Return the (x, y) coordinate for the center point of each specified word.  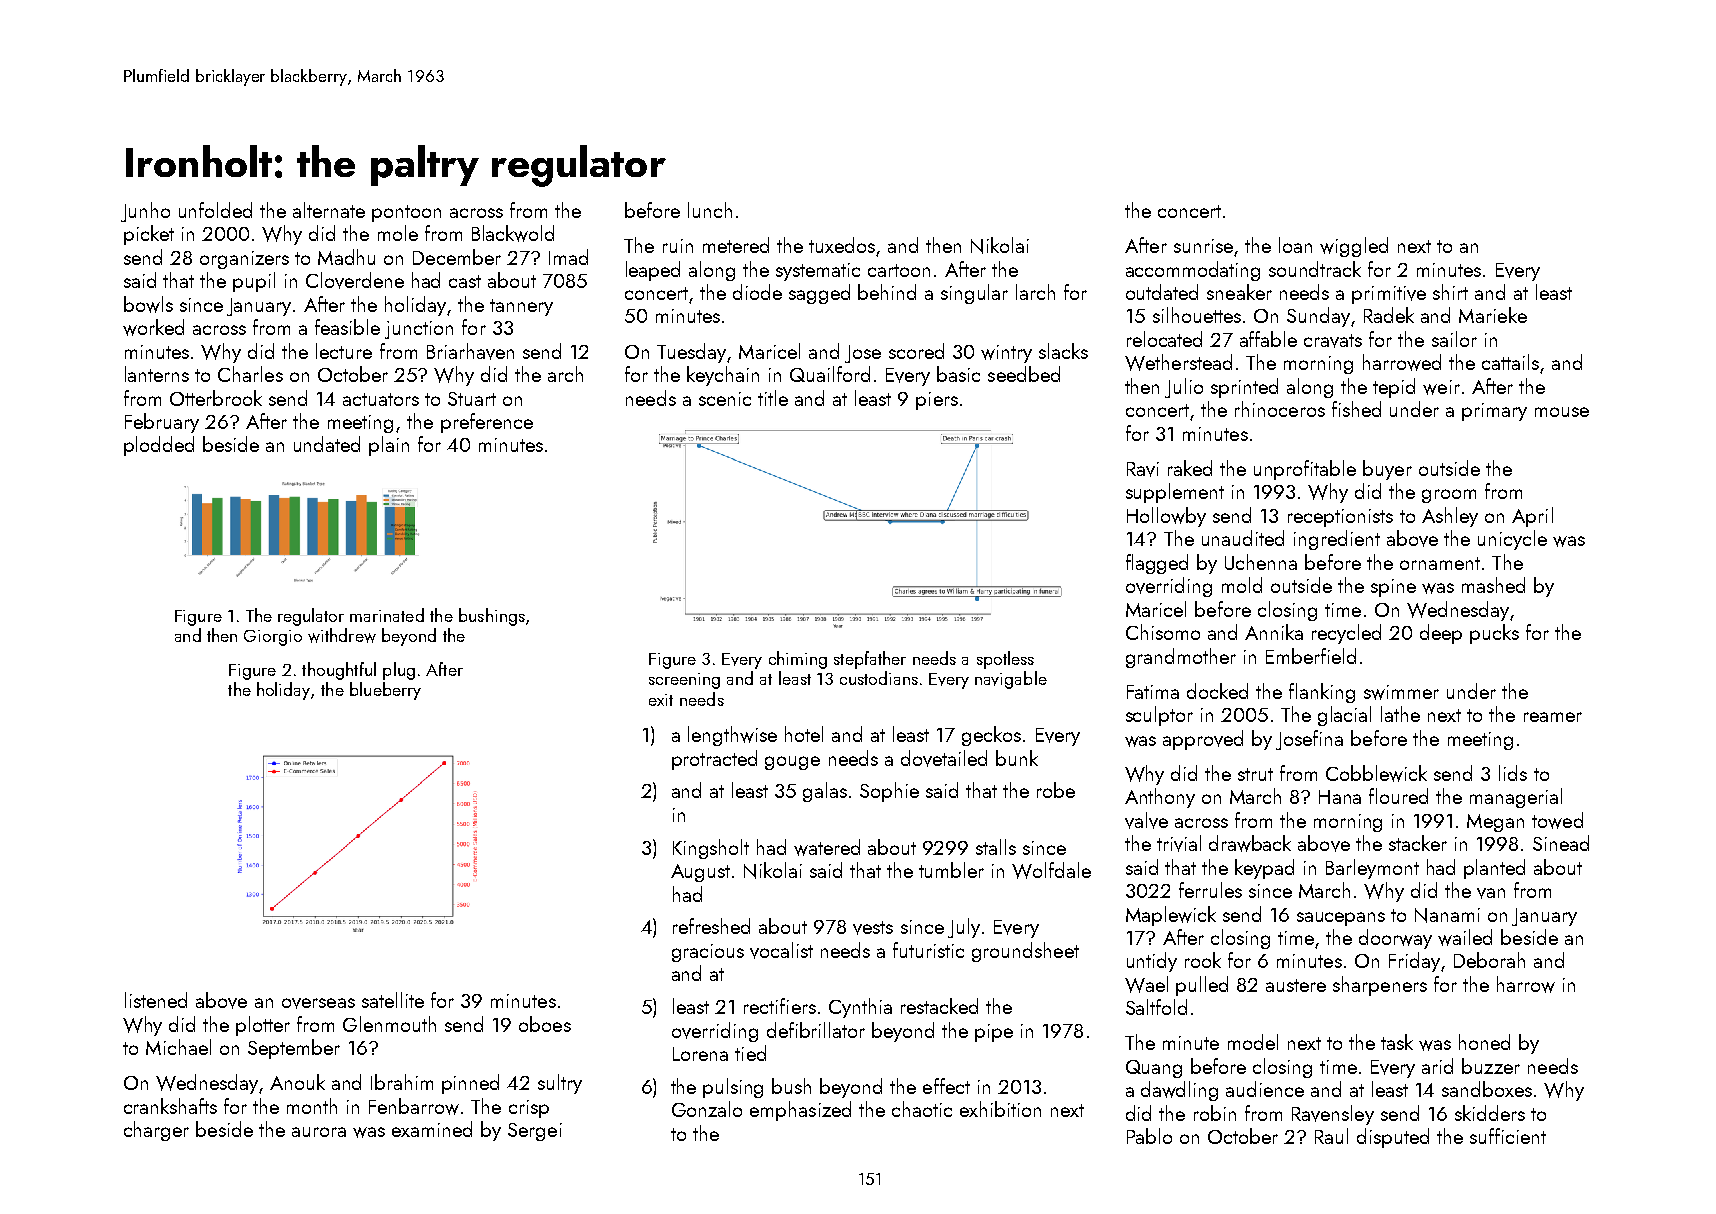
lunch (710, 210)
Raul (1331, 1136)
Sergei (535, 1132)
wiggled (1354, 247)
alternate (329, 210)
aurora (319, 1132)
